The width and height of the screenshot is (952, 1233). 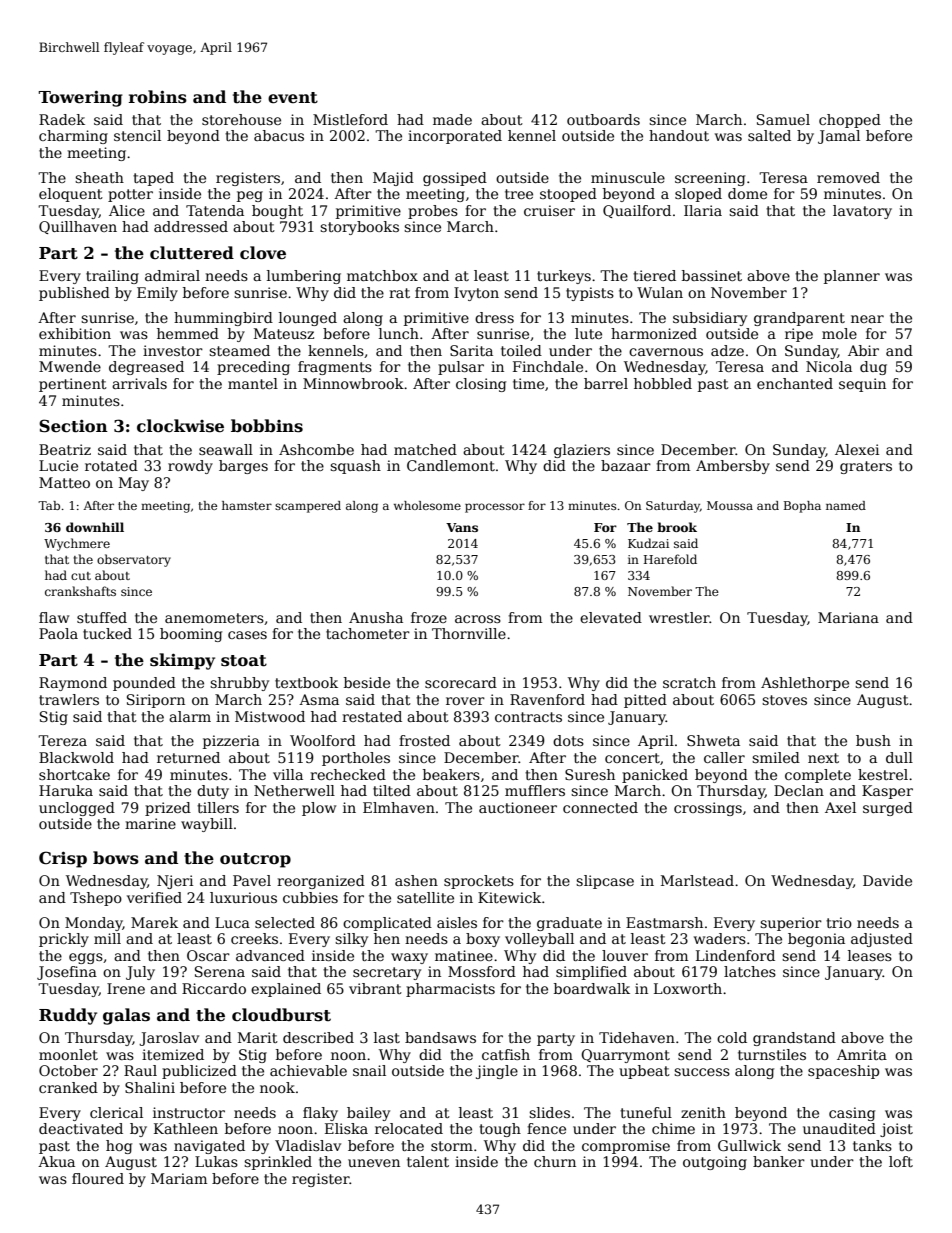 What do you see at coordinates (710, 179) in the screenshot?
I see `screening` at bounding box center [710, 179].
